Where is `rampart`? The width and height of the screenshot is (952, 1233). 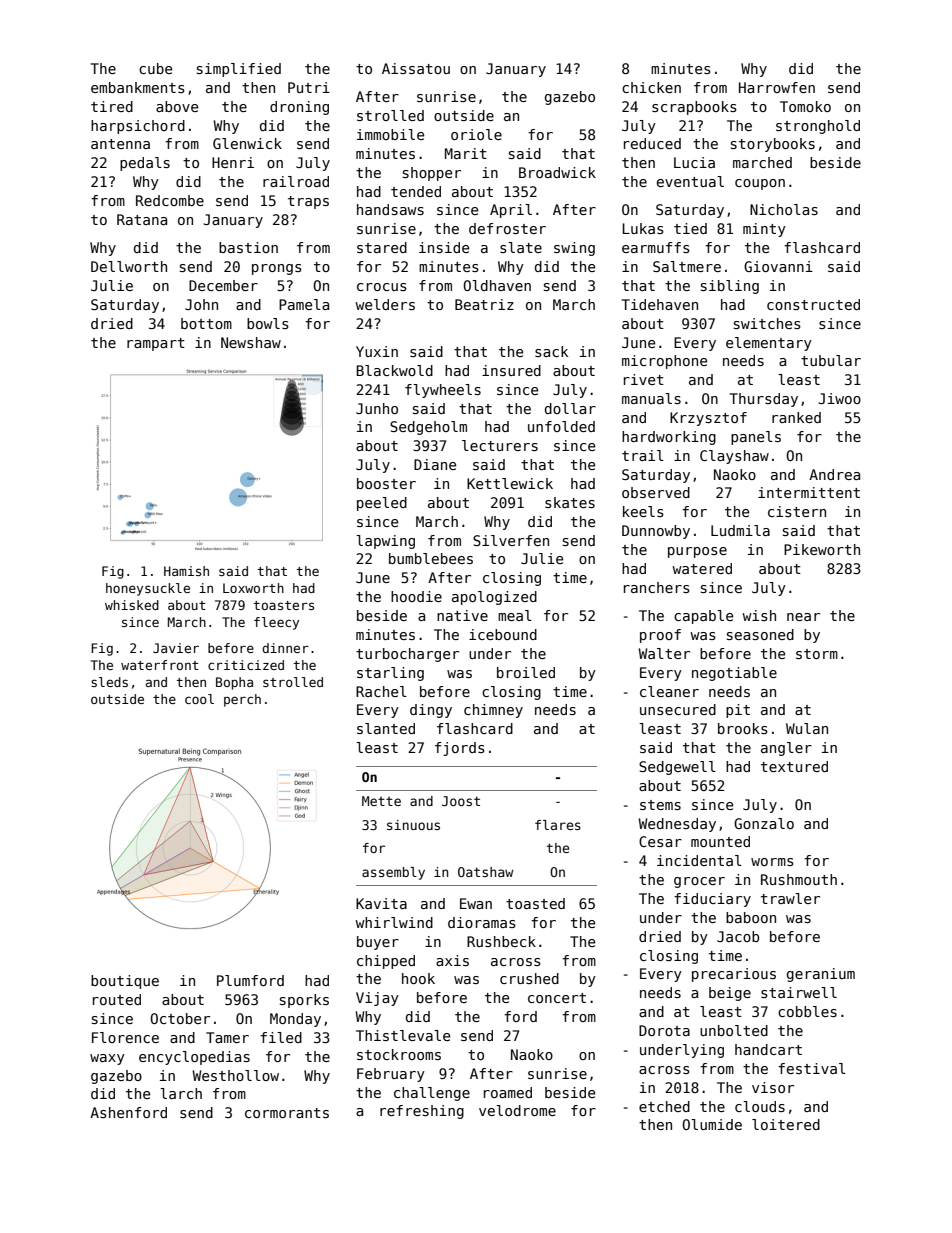 rampart is located at coordinates (156, 344).
